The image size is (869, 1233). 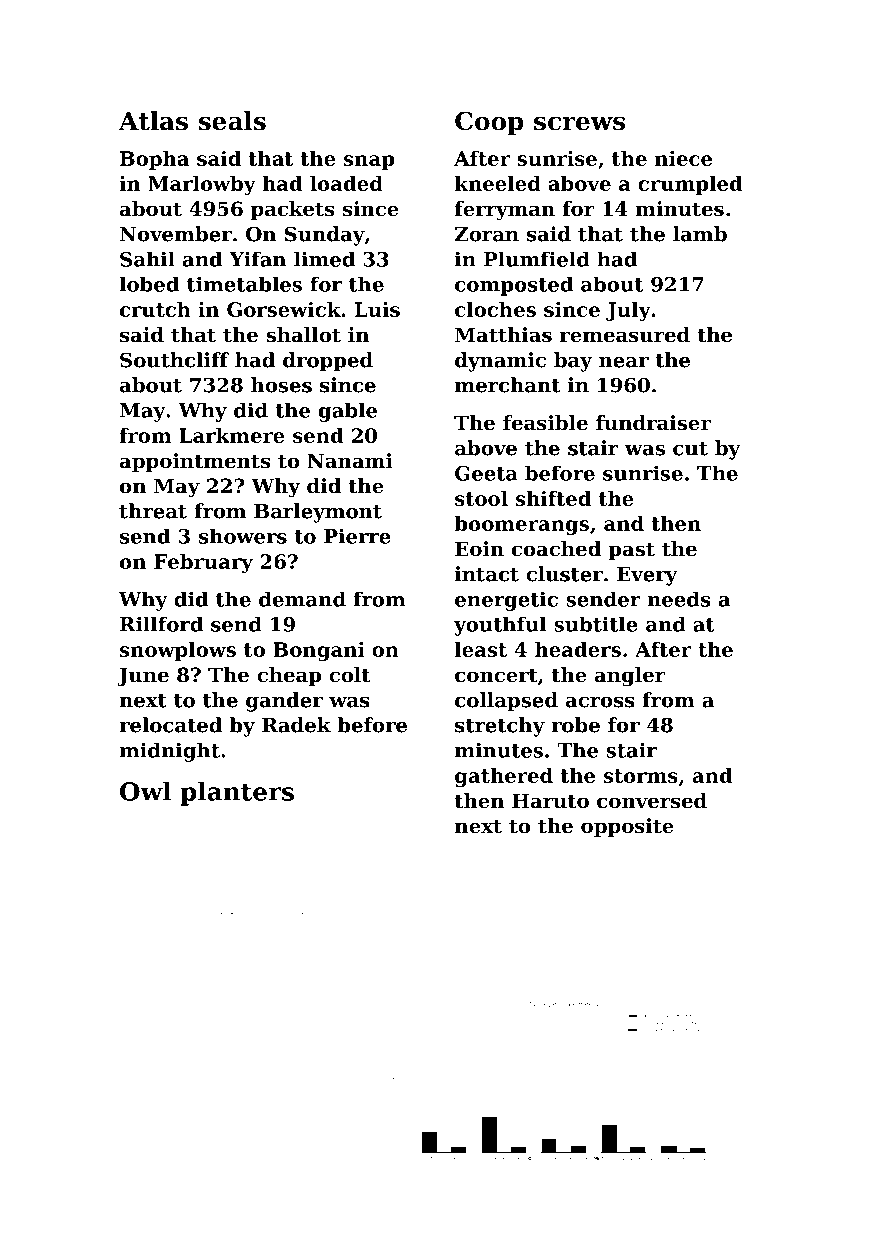 What do you see at coordinates (690, 185) in the screenshot?
I see `crumpled` at bounding box center [690, 185].
